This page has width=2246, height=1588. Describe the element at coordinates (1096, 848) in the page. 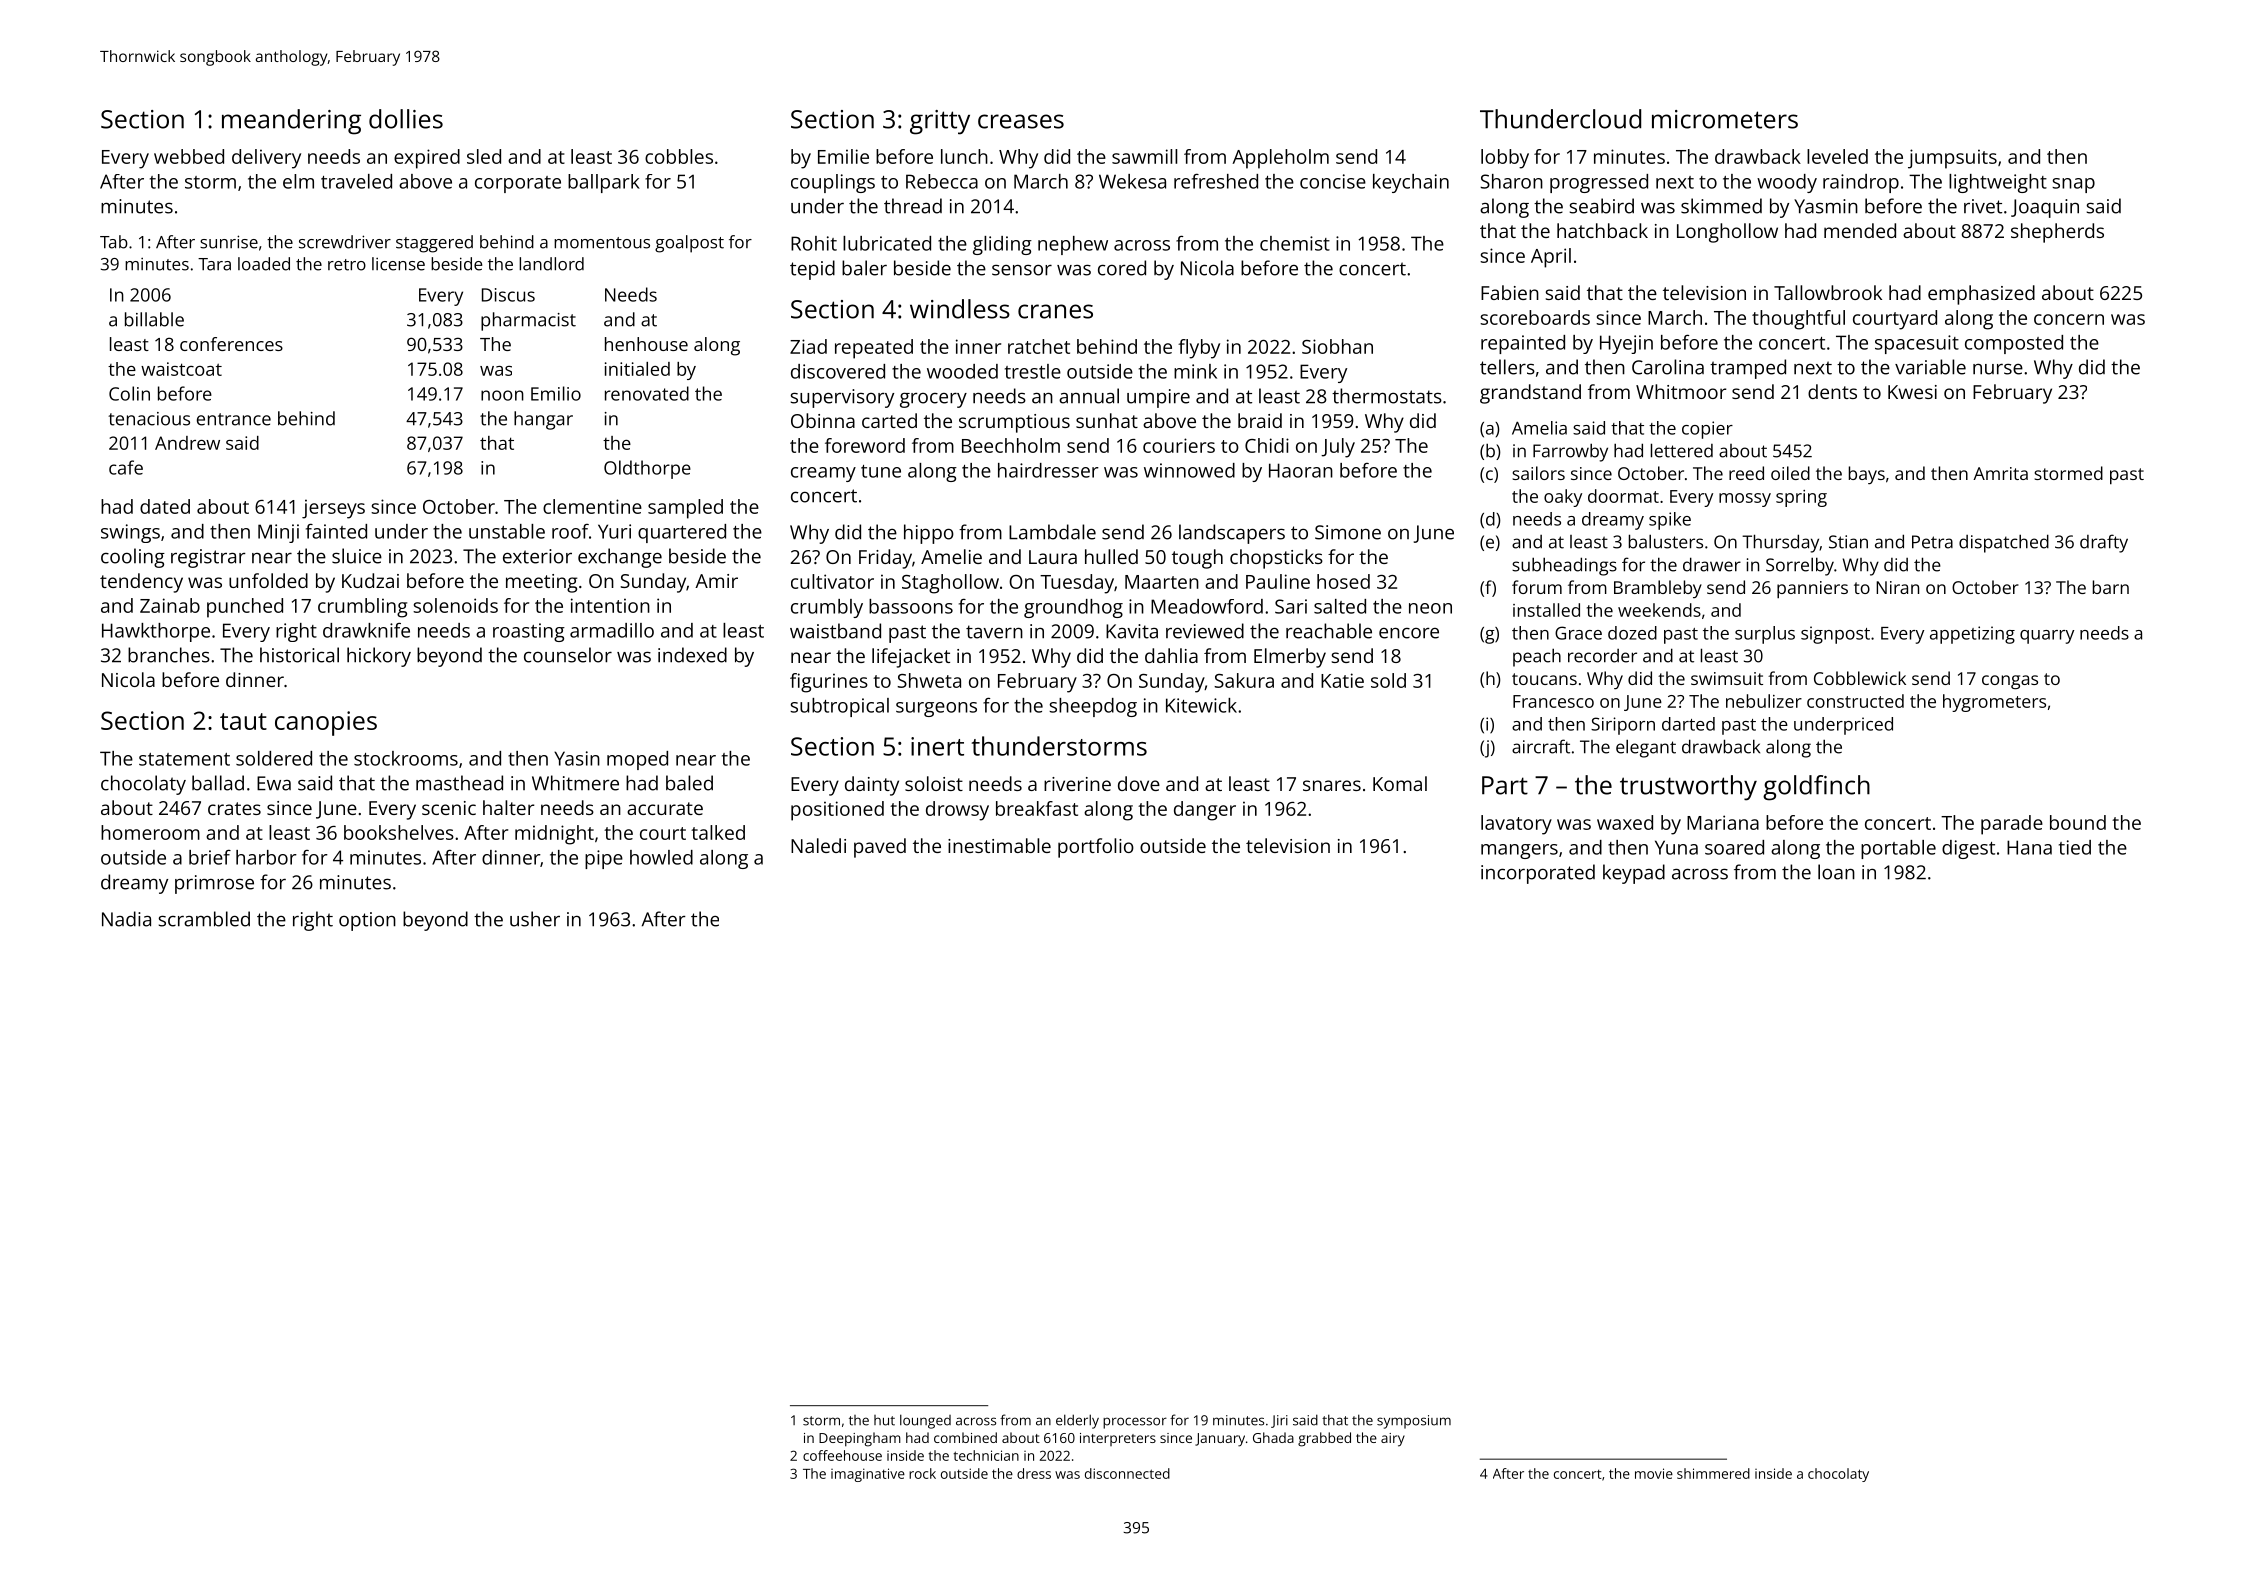

I see `portfolio` at that location.
